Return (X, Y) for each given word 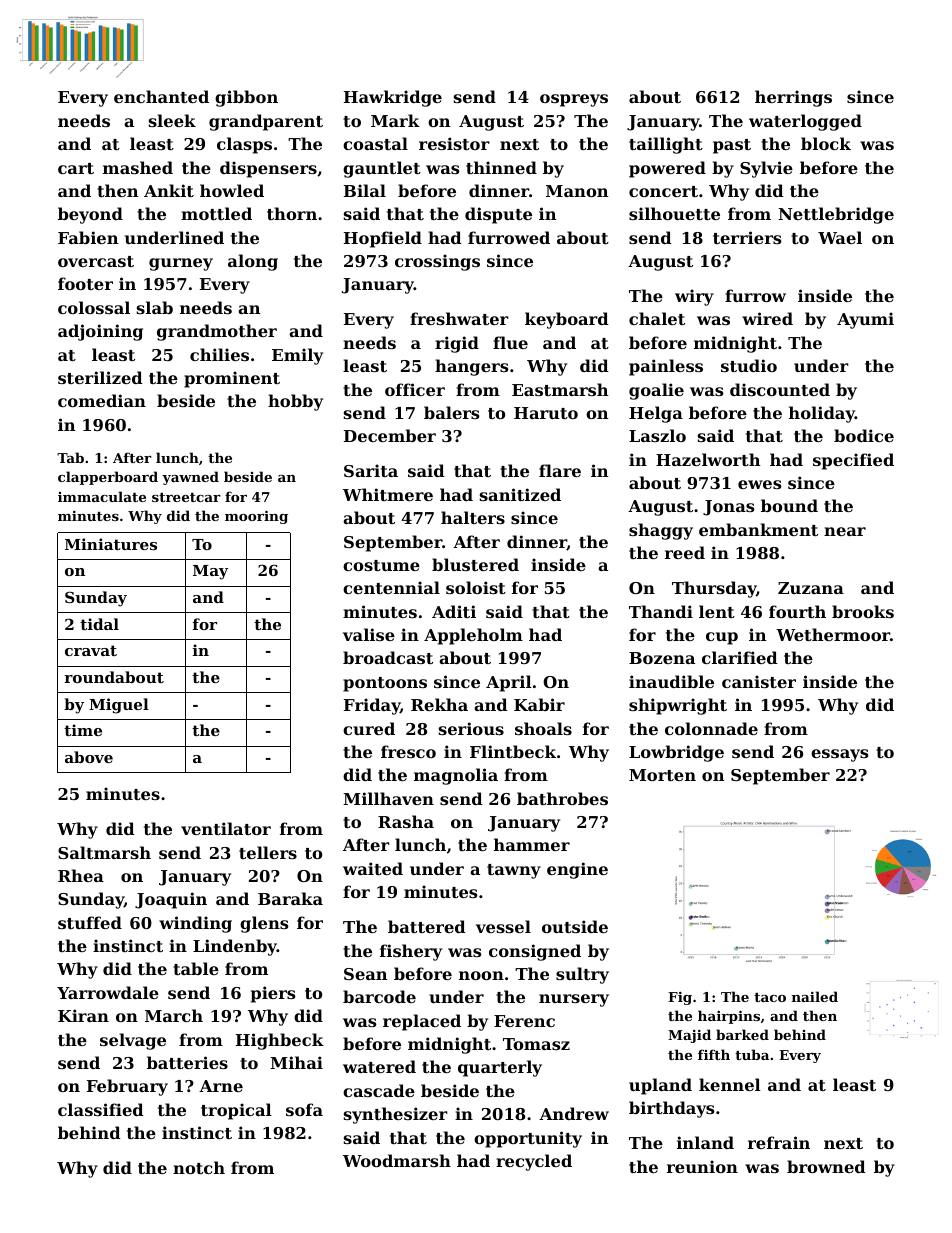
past (732, 146)
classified (101, 1109)
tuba (752, 1054)
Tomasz (536, 1044)
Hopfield (383, 239)
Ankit (169, 190)
